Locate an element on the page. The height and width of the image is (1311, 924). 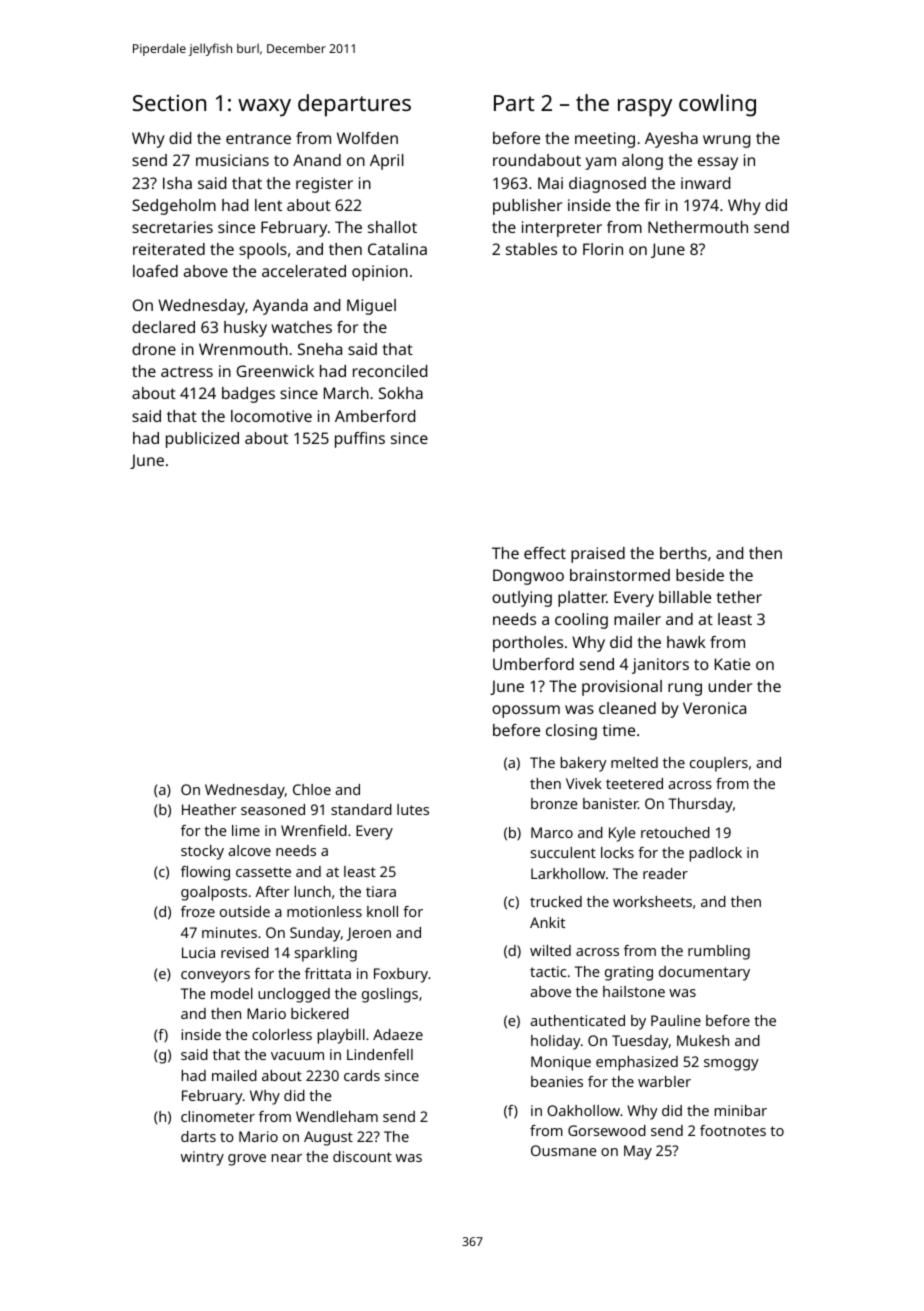
Heather is located at coordinates (209, 809).
